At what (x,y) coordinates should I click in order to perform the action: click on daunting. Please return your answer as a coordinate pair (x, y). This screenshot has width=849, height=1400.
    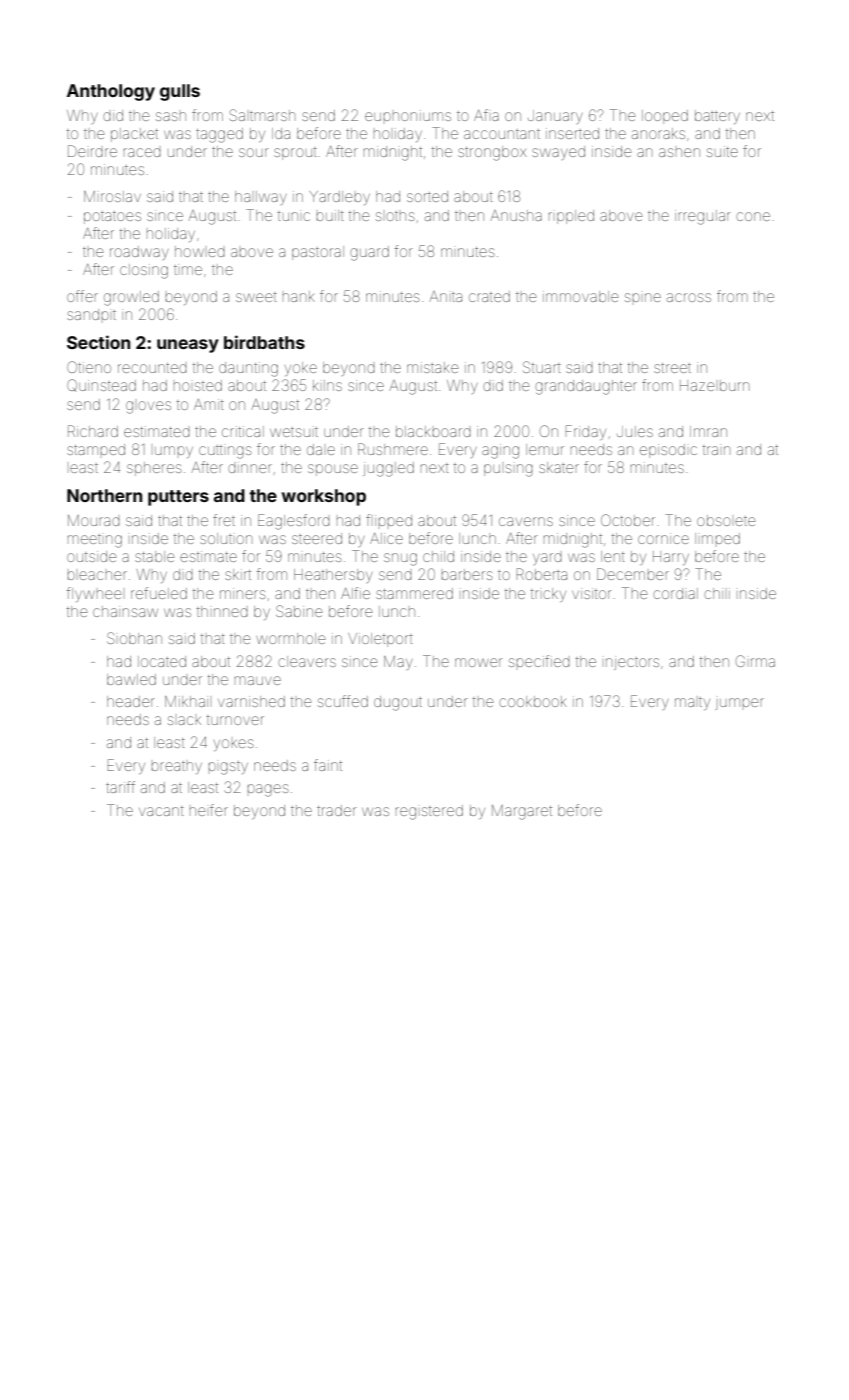
    Looking at the image, I should click on (248, 369).
